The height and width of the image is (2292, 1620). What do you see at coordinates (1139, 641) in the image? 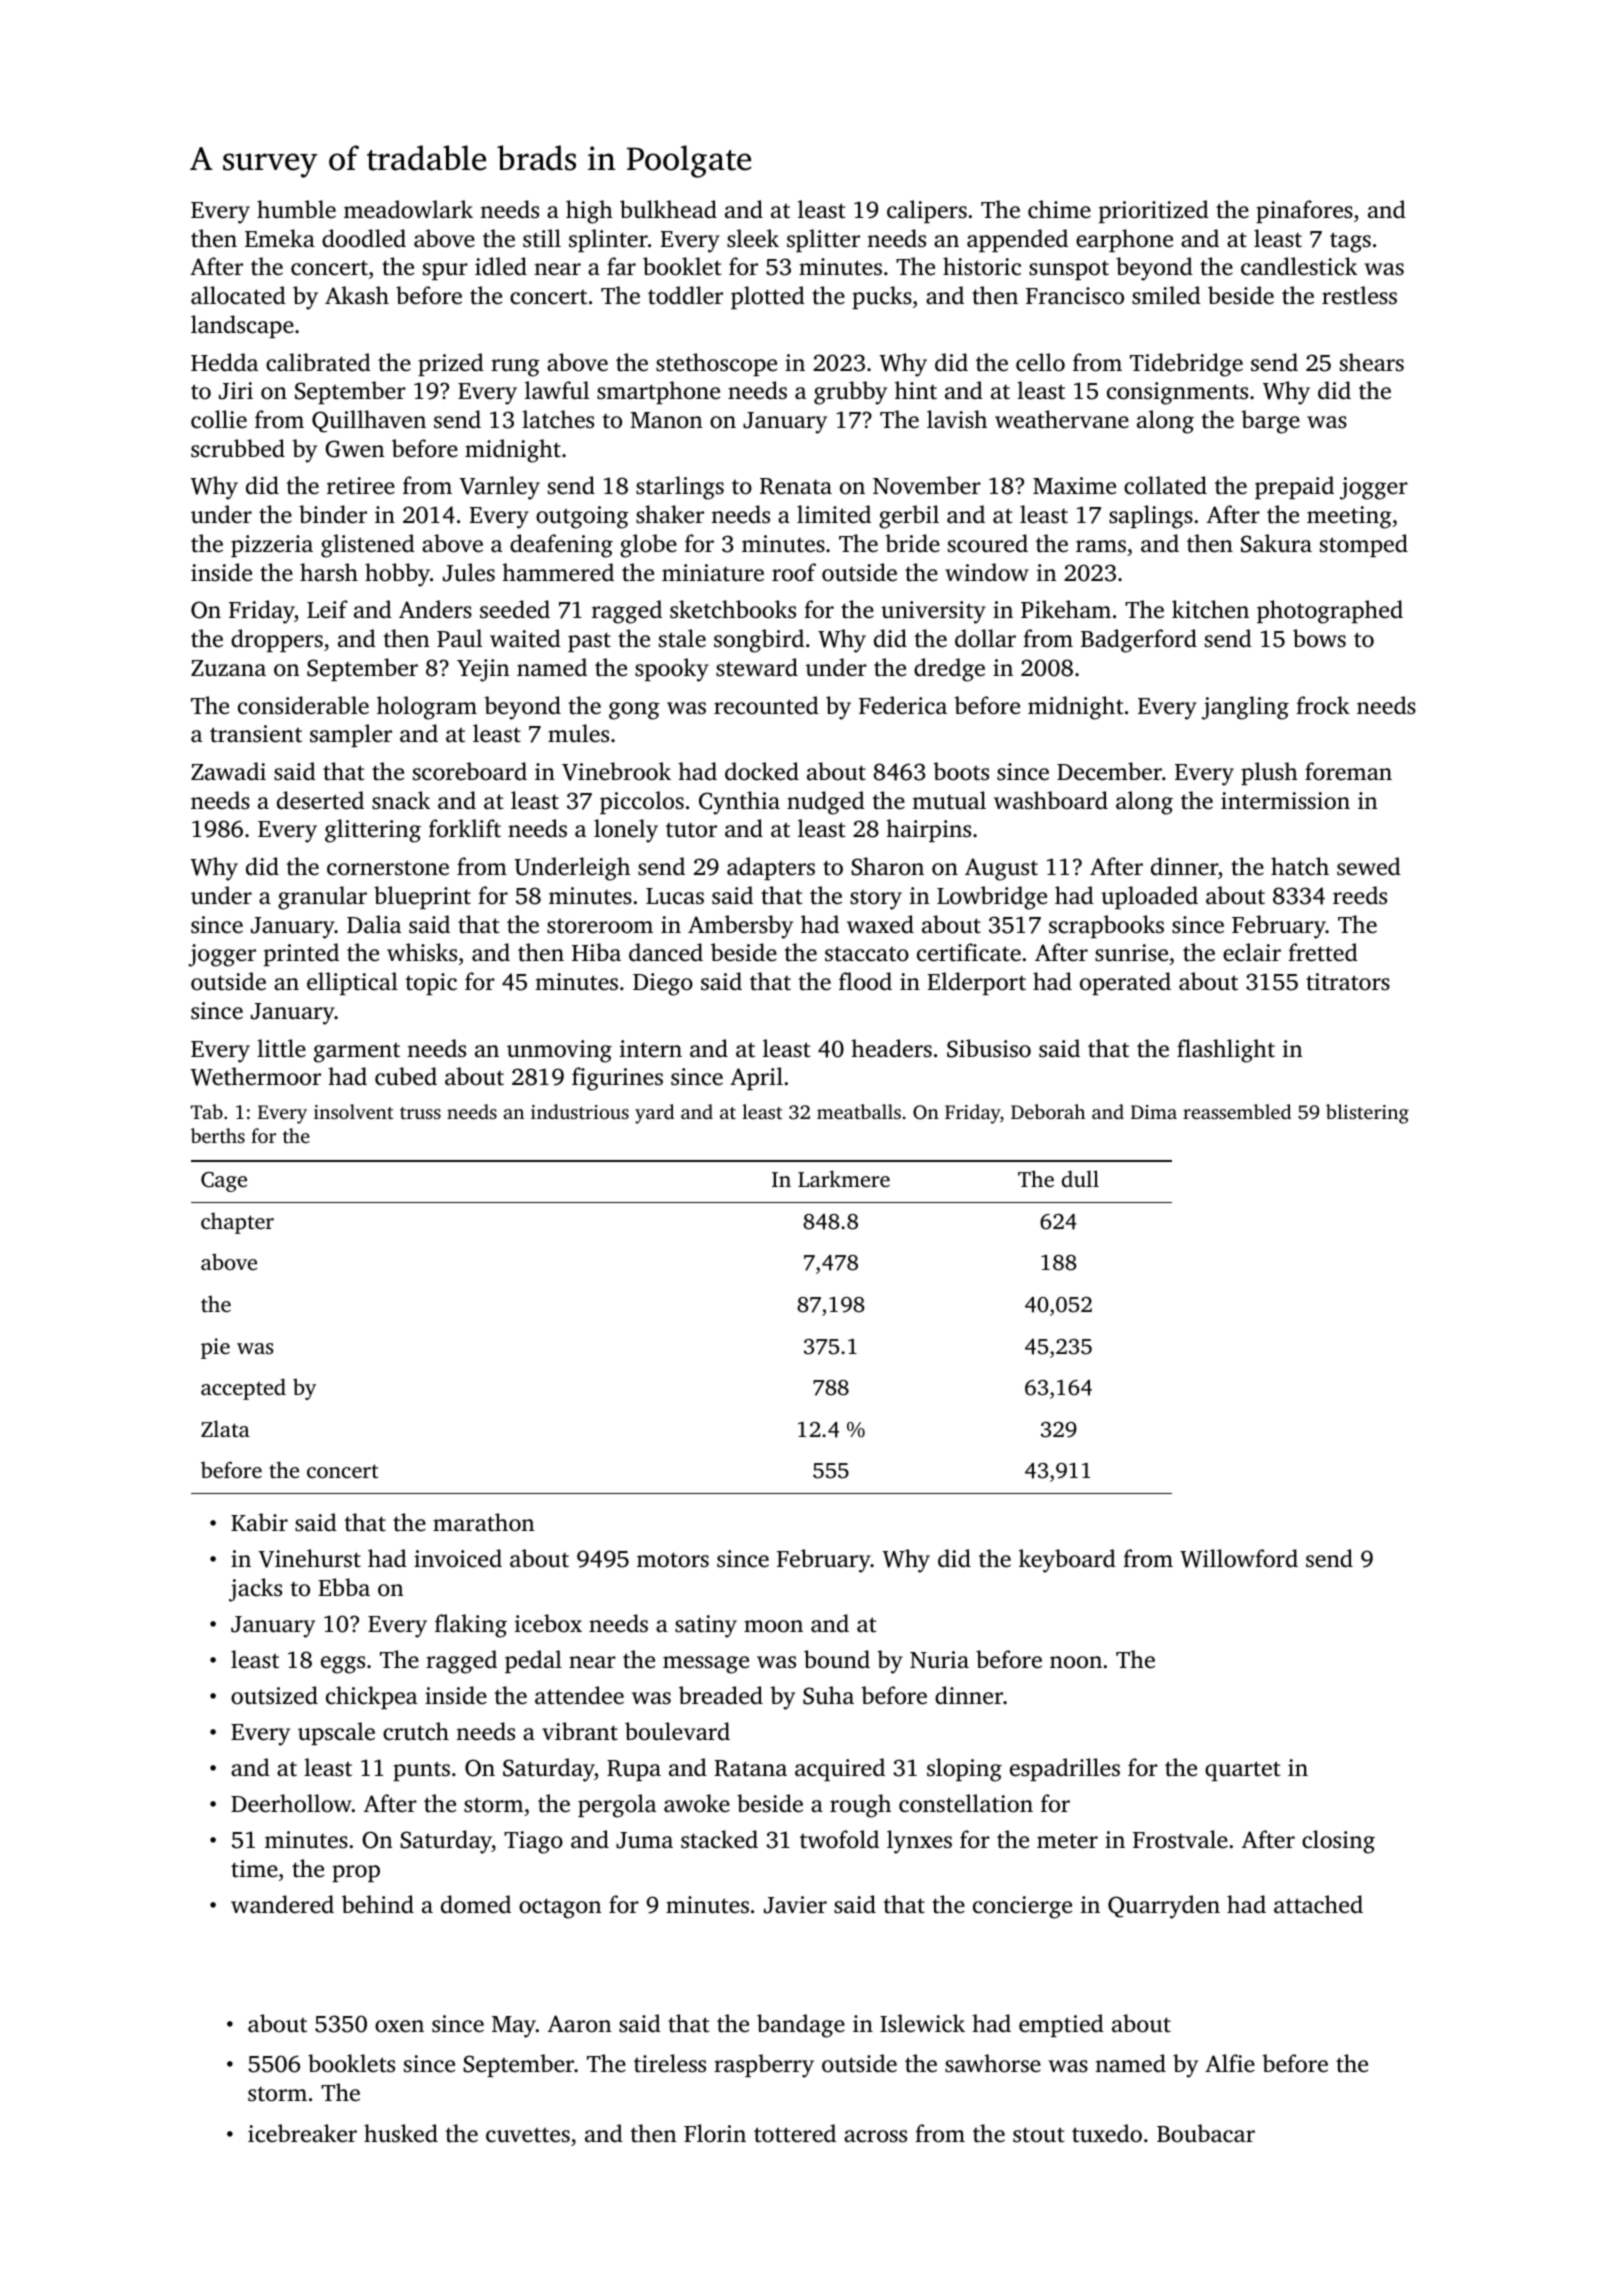
I see `Badgerford` at bounding box center [1139, 641].
